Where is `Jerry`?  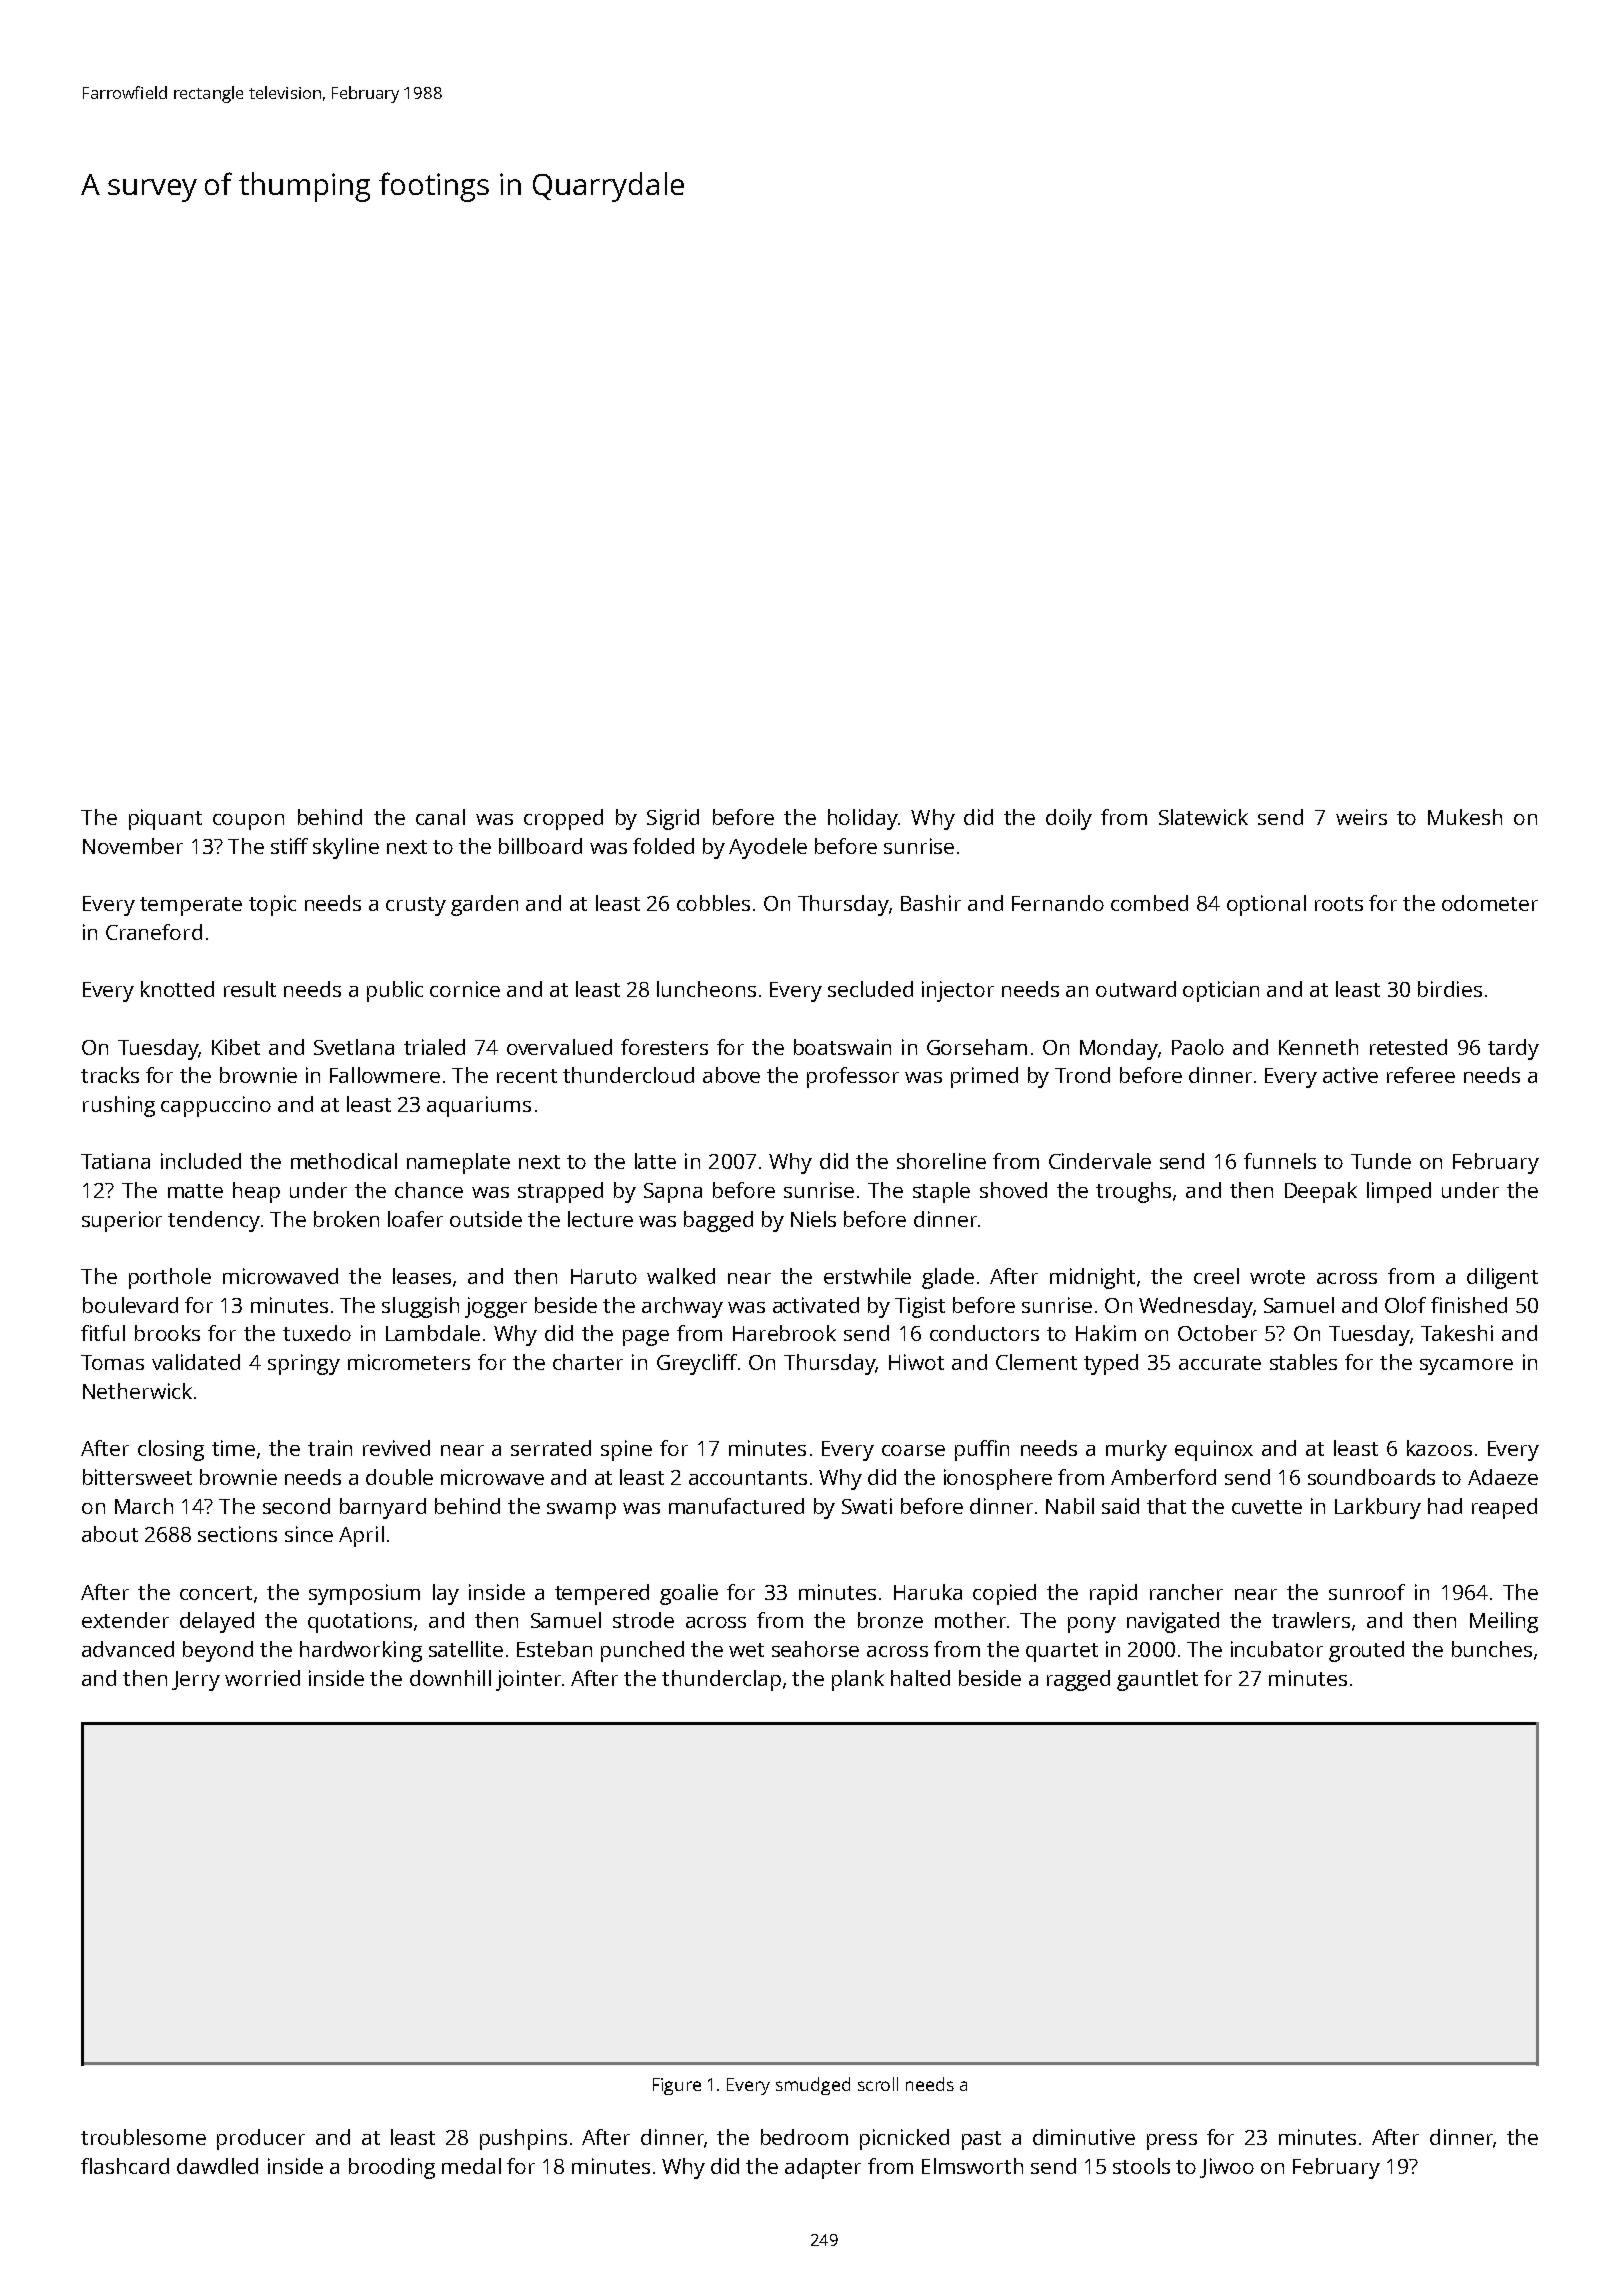 Jerry is located at coordinates (196, 1681).
